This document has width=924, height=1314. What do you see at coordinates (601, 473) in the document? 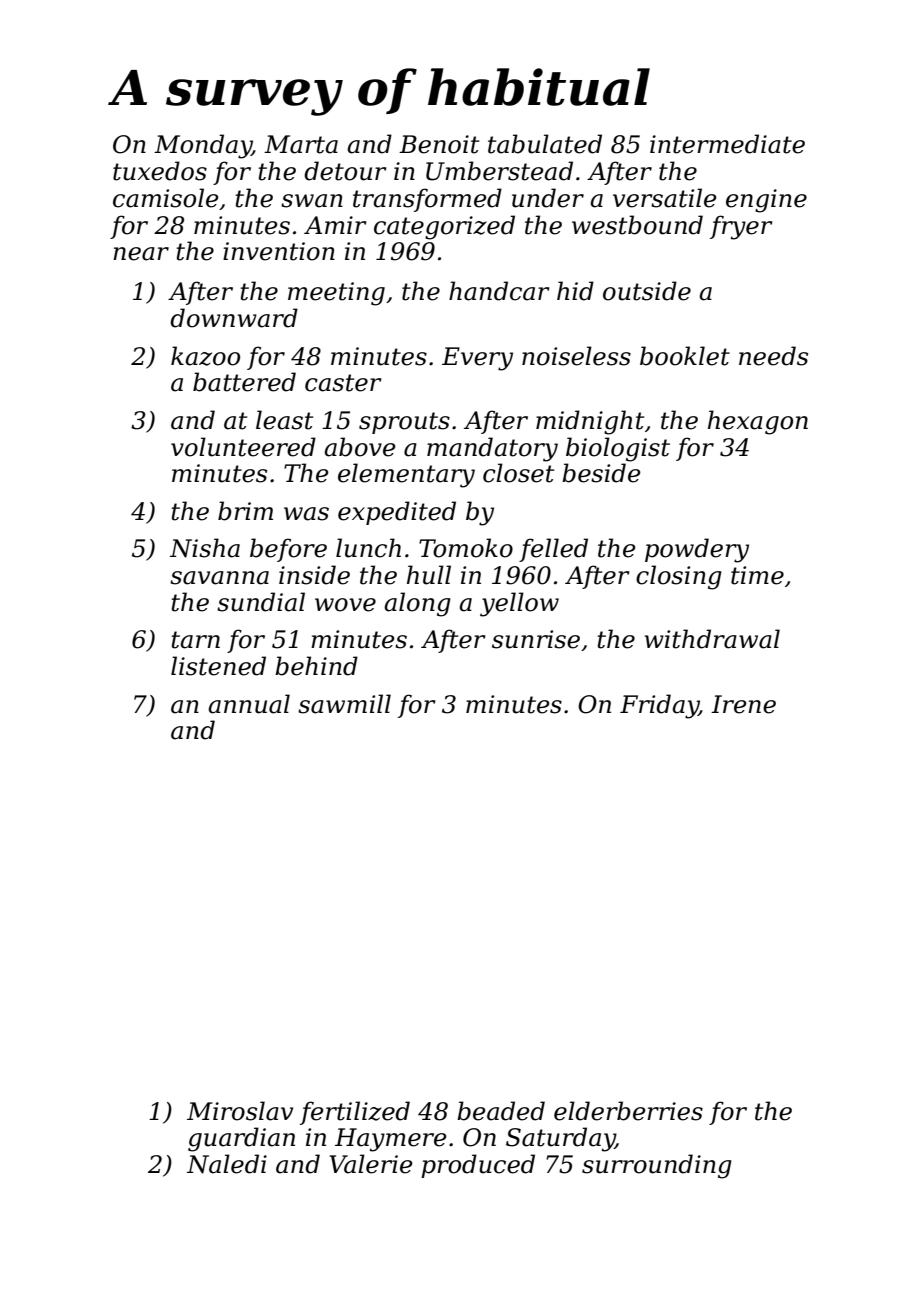
I see `beside` at bounding box center [601, 473].
